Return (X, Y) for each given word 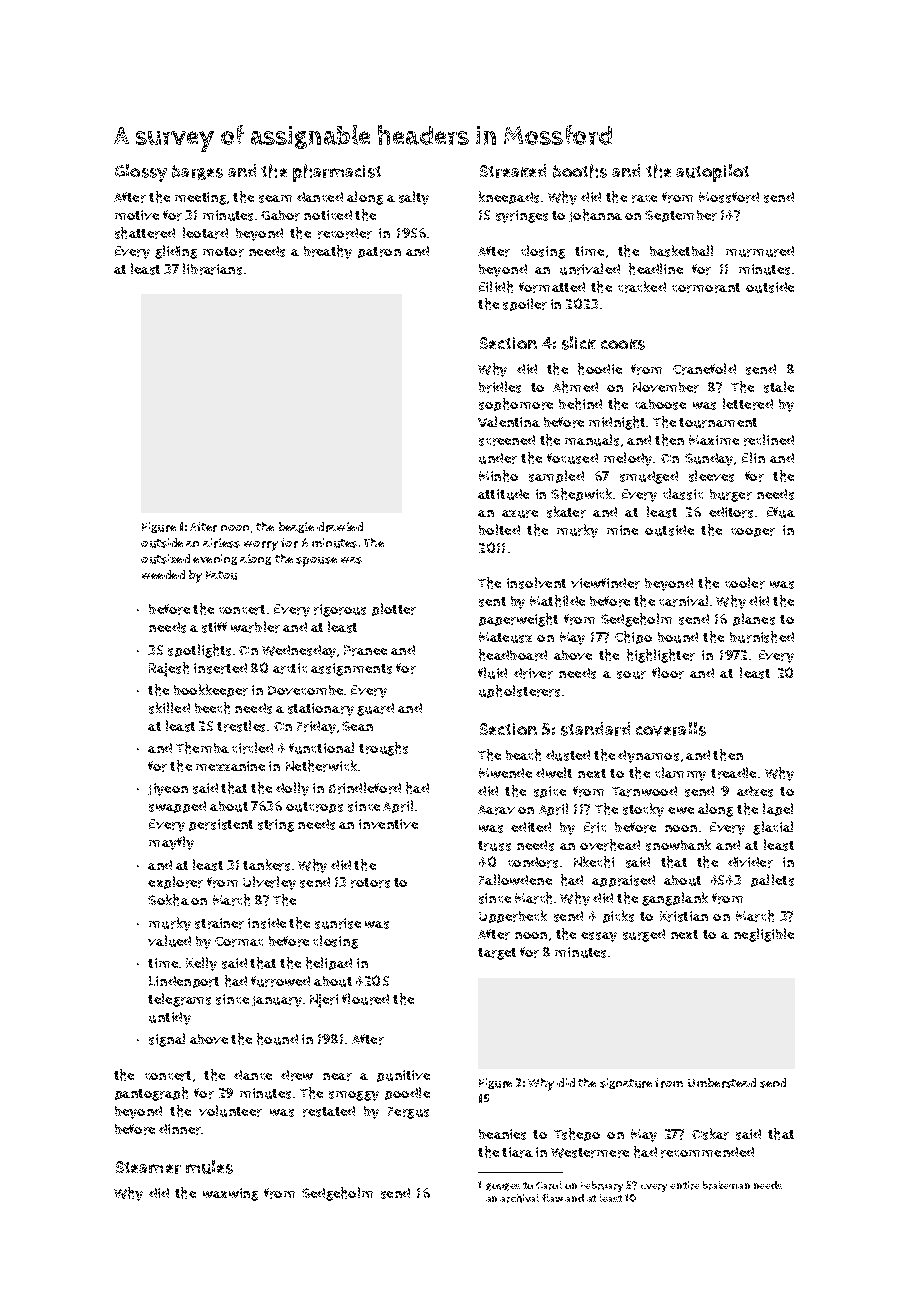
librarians (212, 269)
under (498, 458)
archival (519, 1198)
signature (626, 1083)
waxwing (230, 1194)
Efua (781, 512)
